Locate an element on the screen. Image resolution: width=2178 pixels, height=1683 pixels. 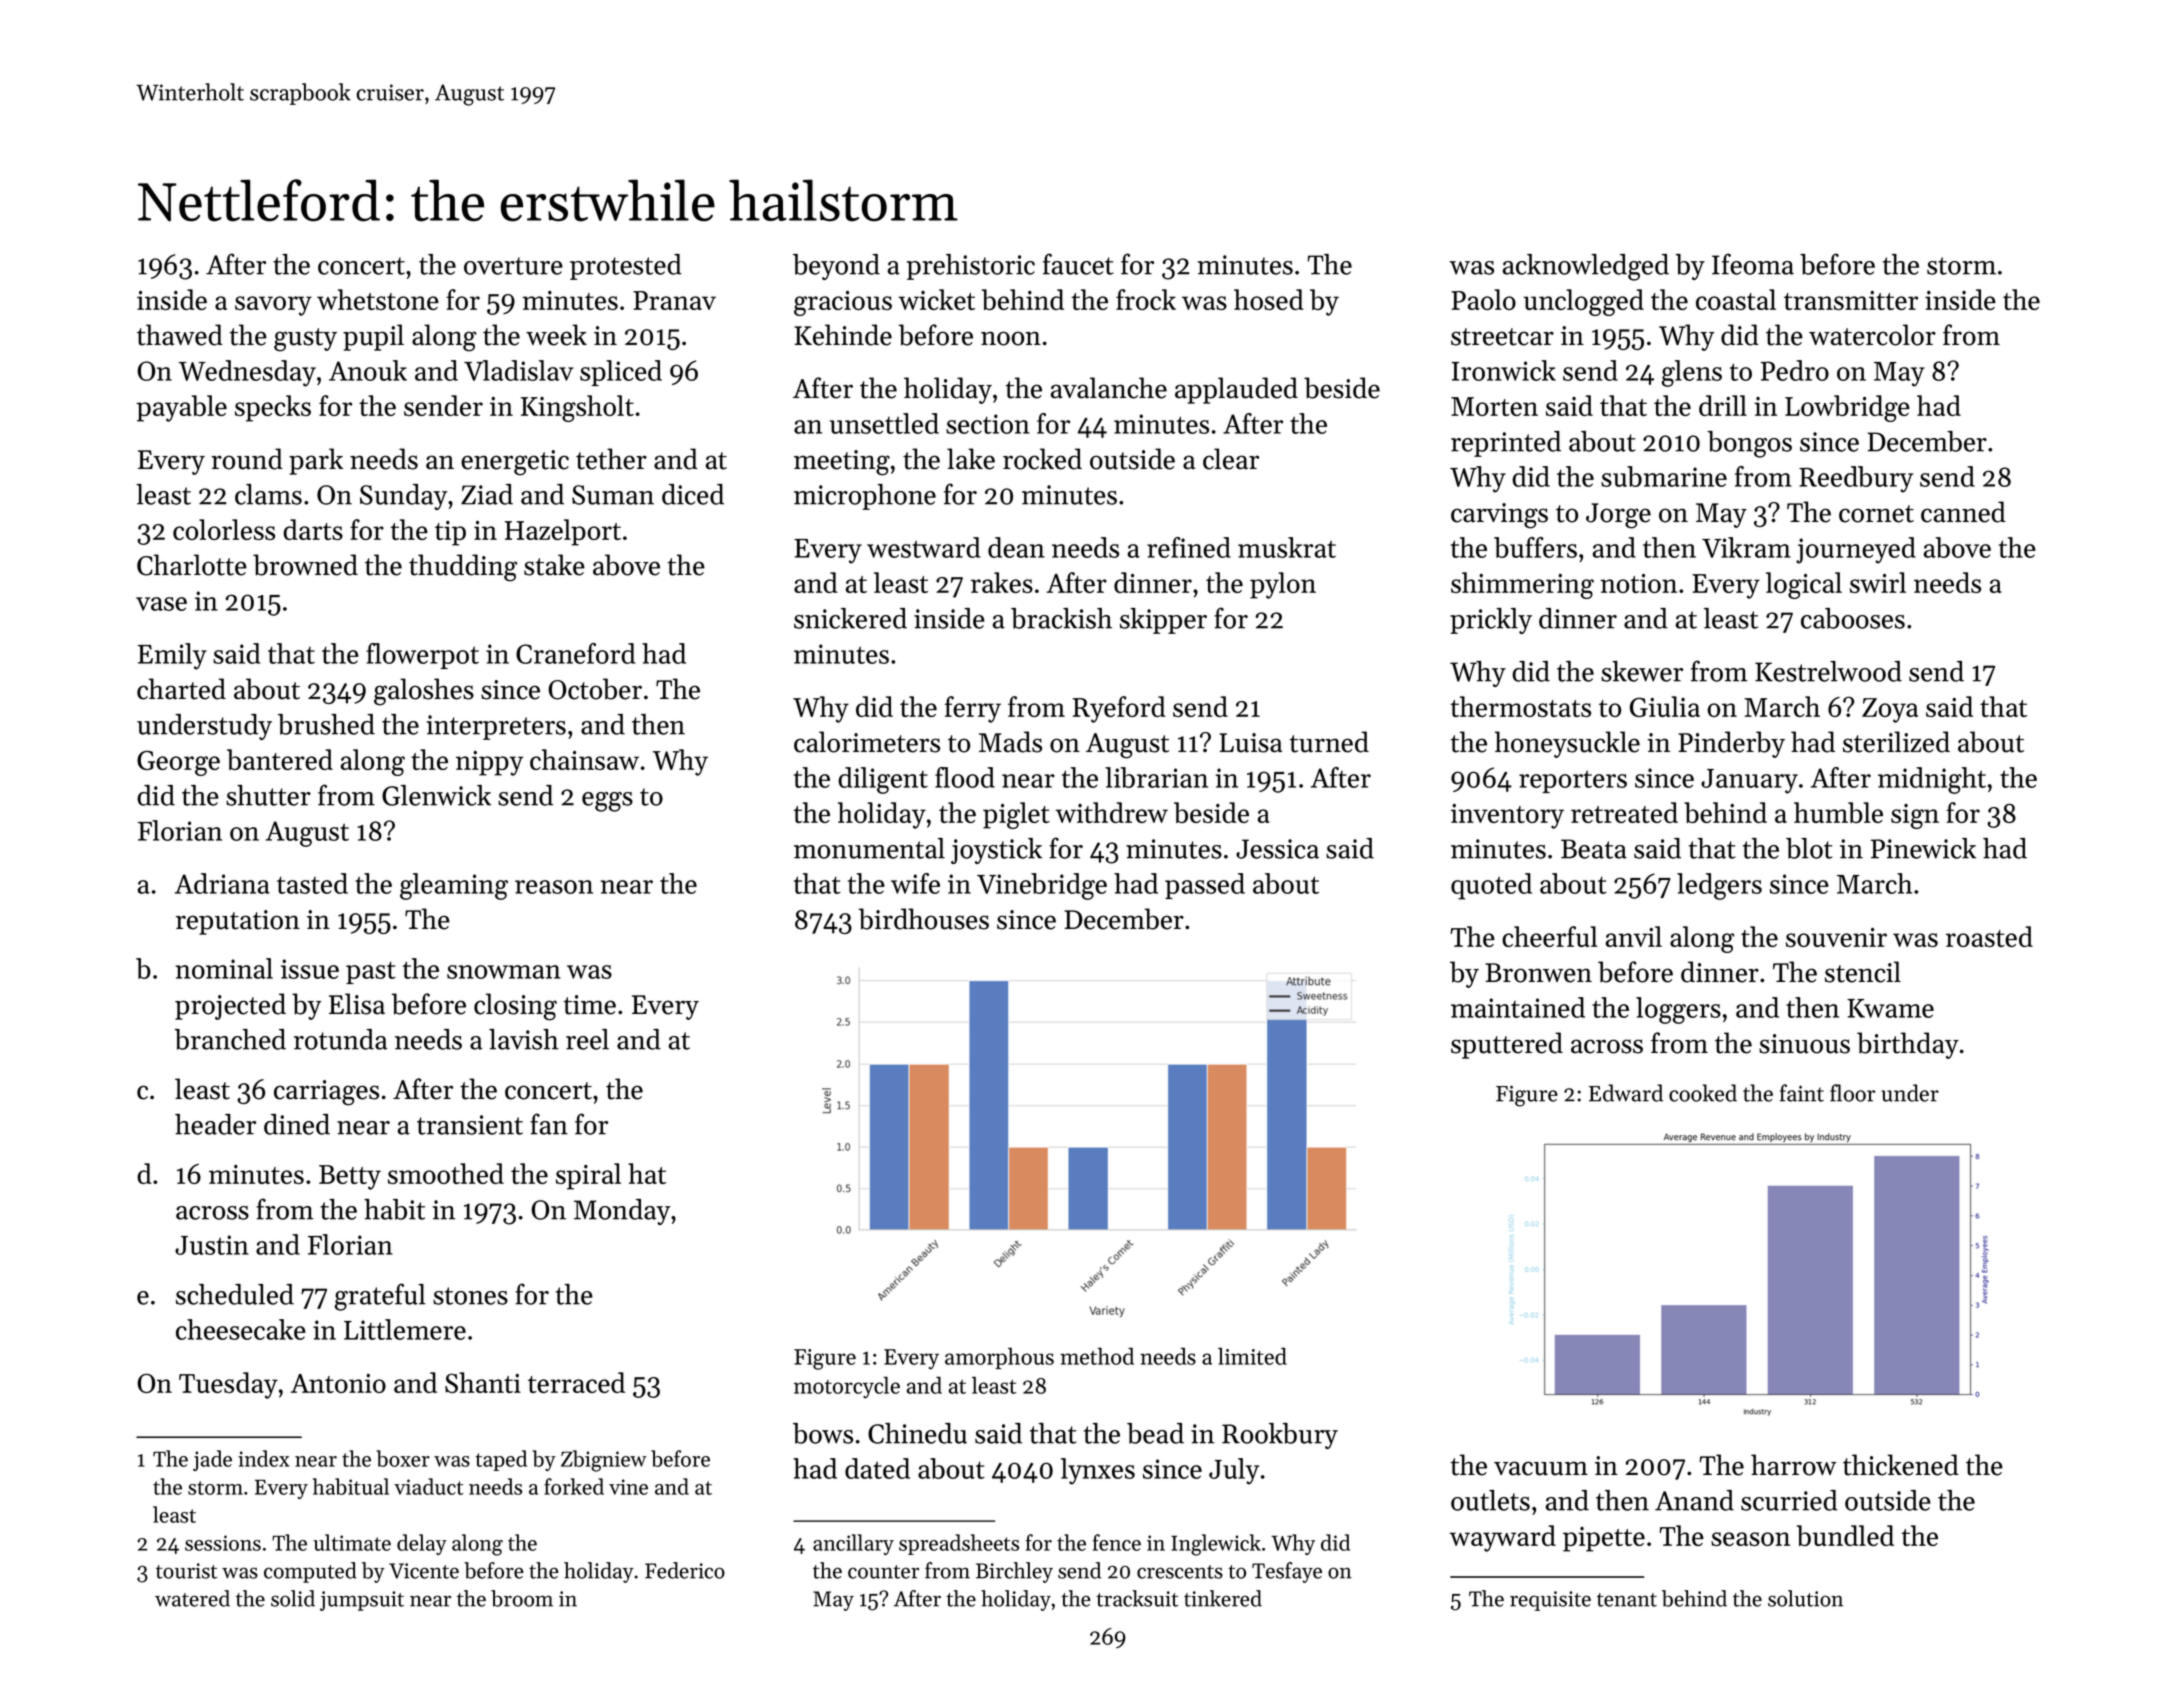
Zbigniew is located at coordinates (603, 1461).
